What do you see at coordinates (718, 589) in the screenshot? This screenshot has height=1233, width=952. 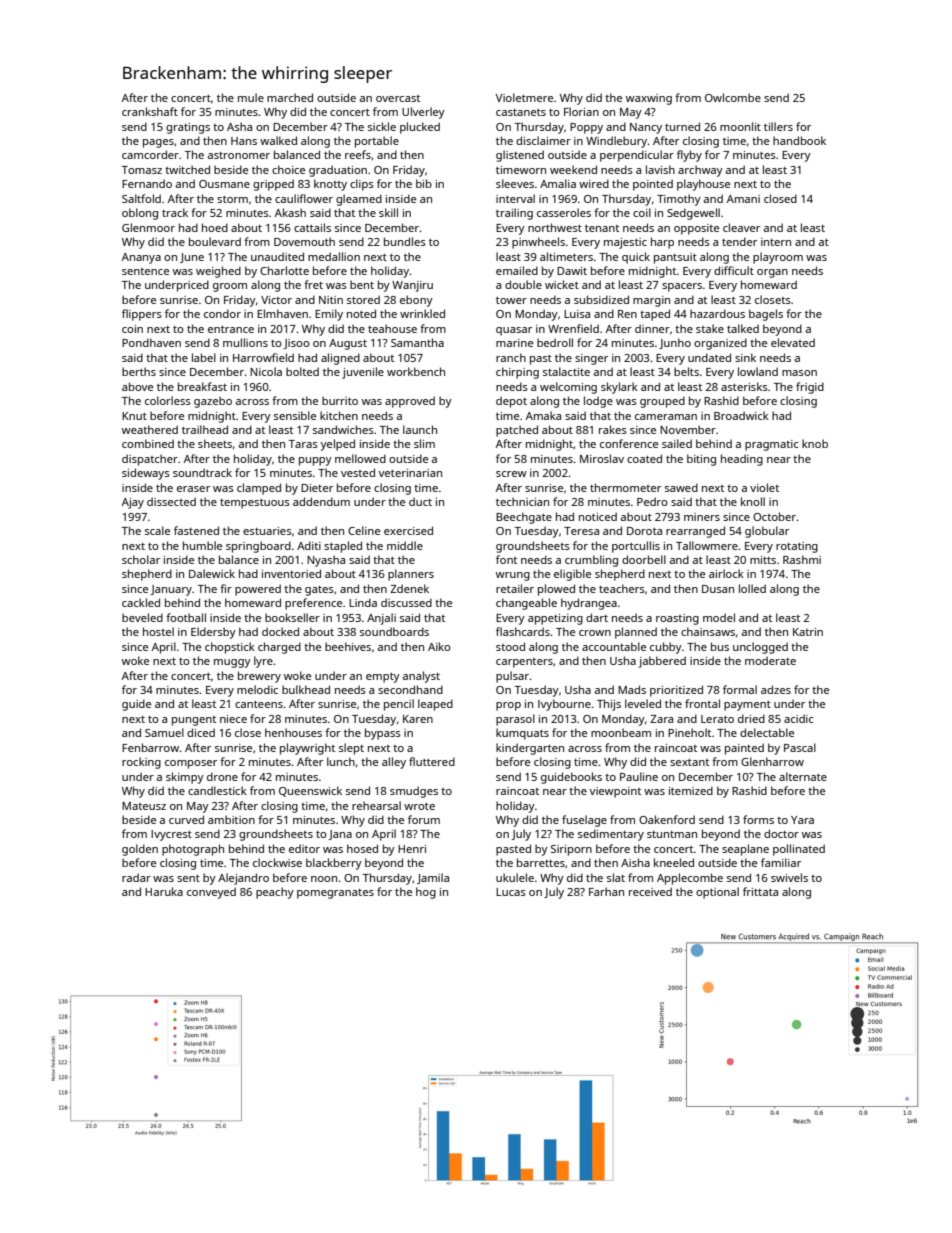 I see `Dusan` at bounding box center [718, 589].
